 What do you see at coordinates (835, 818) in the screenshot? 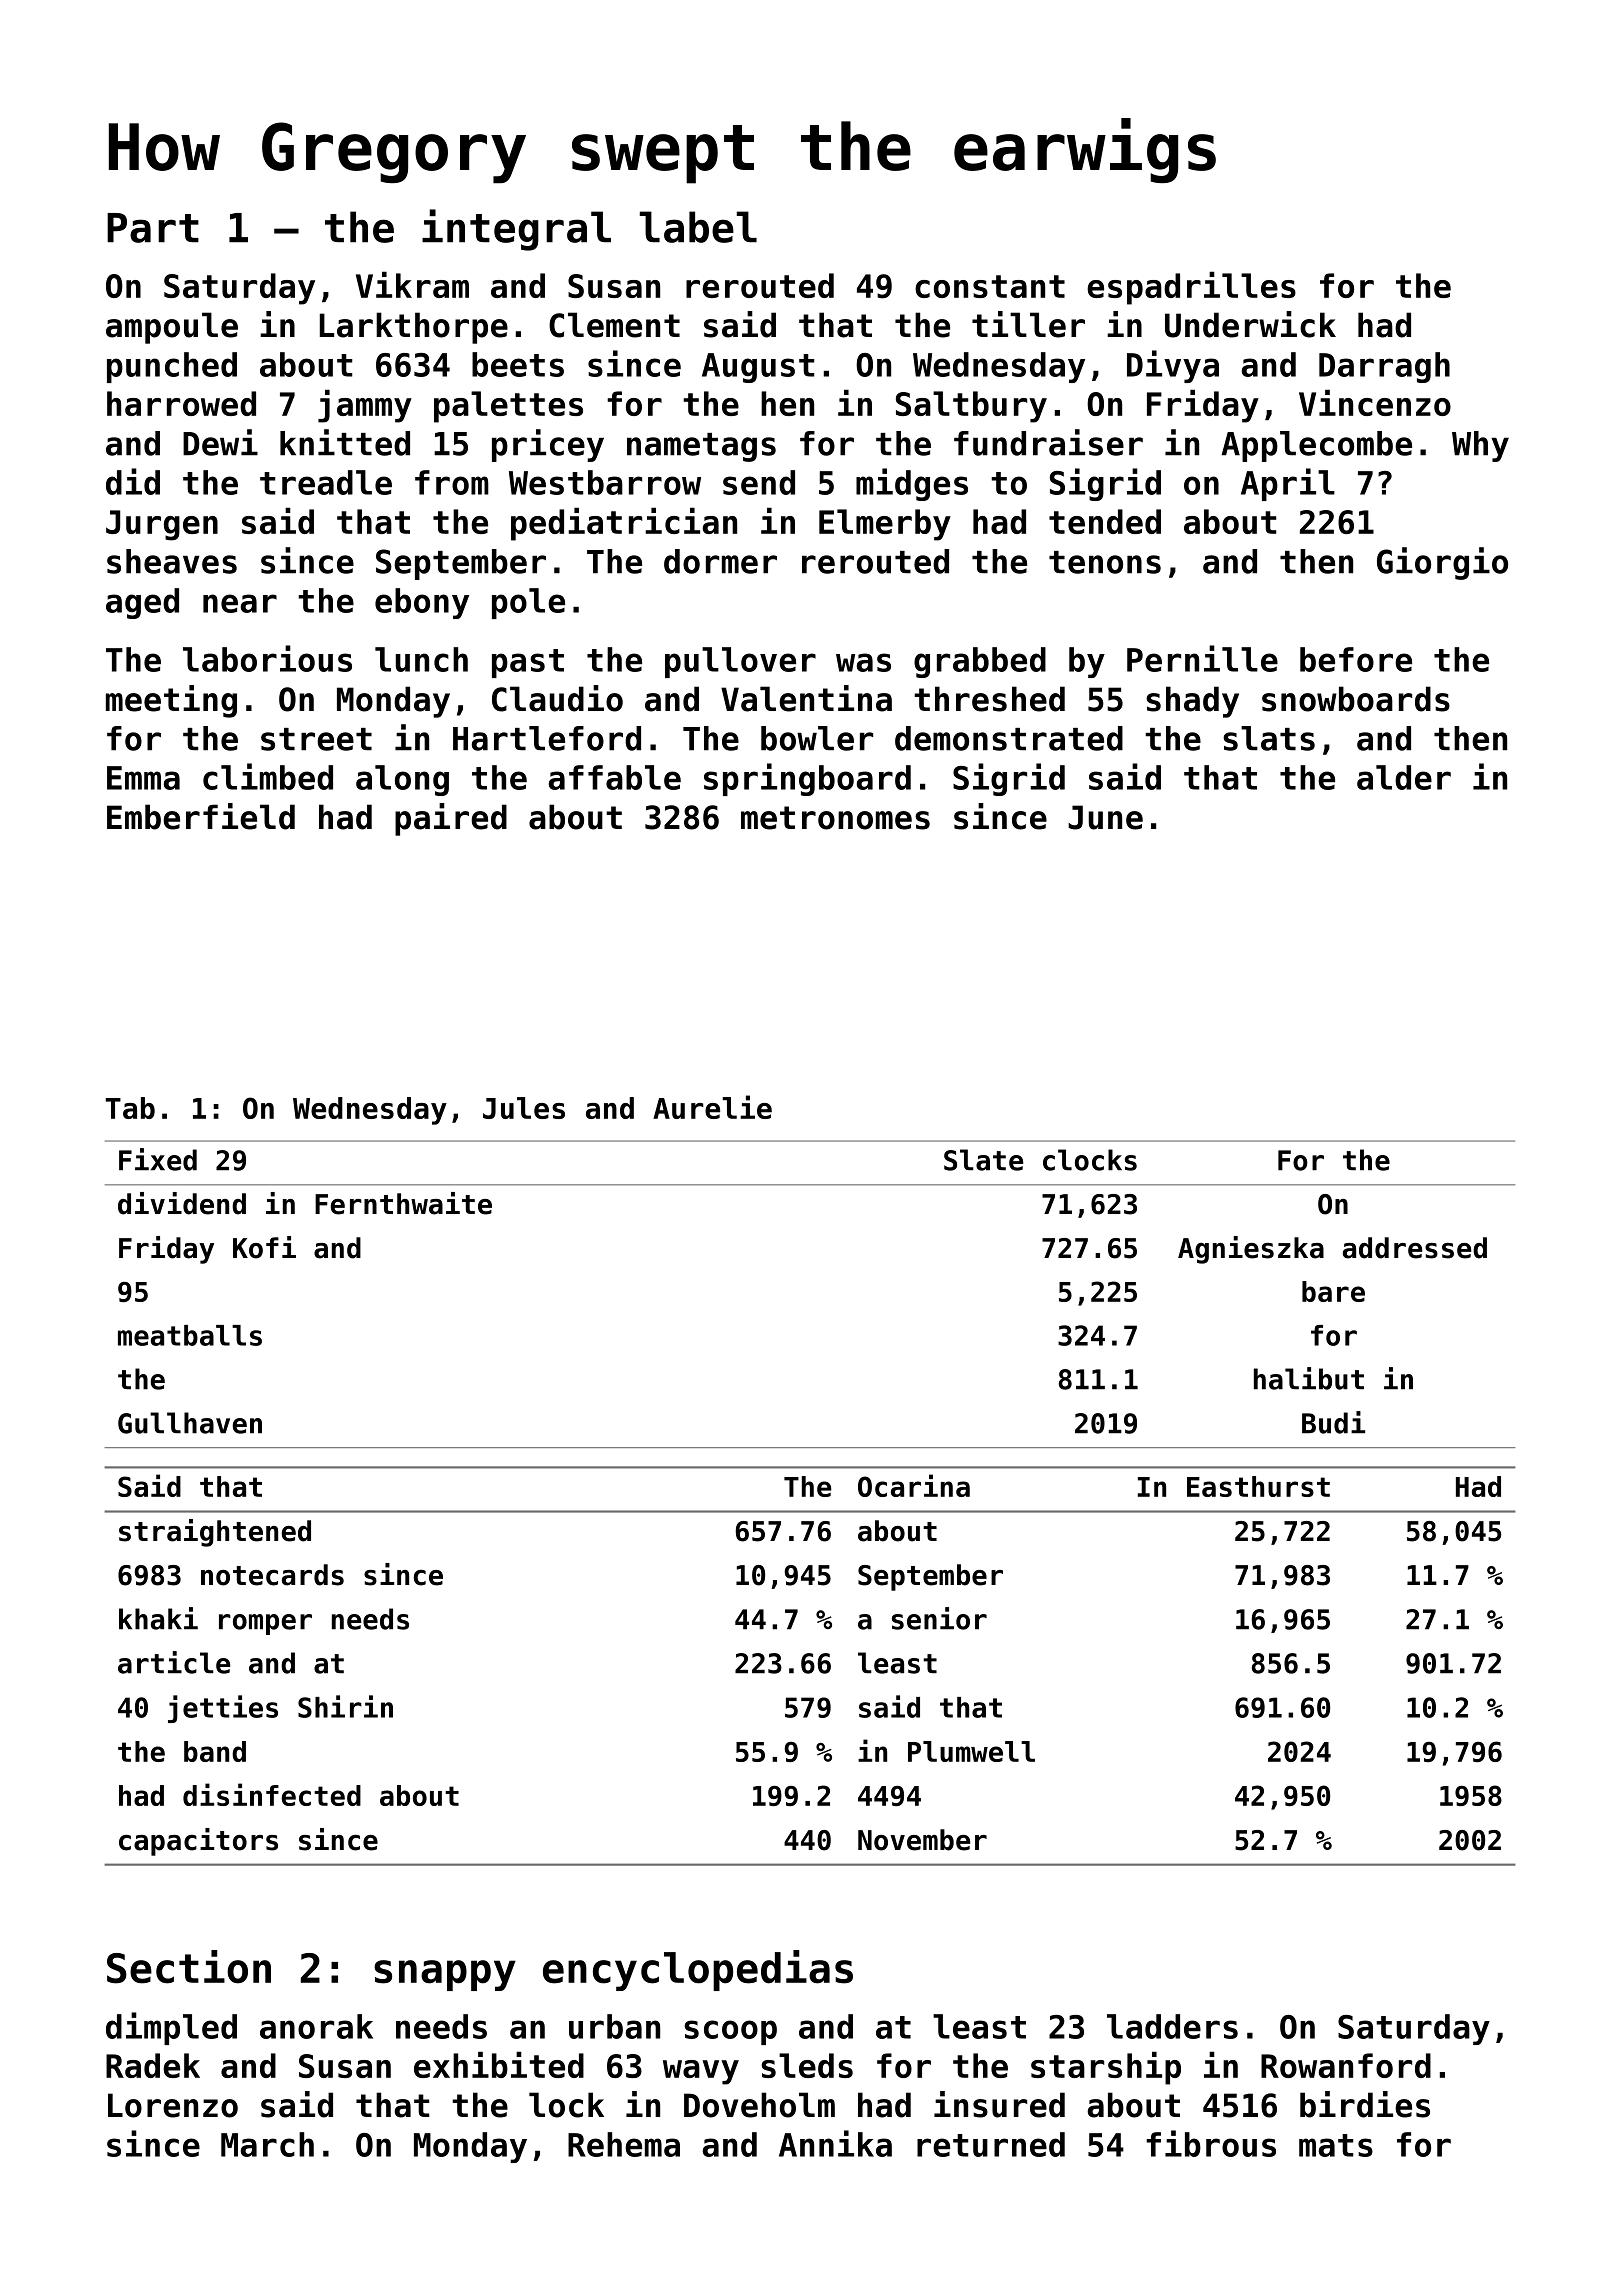
I see `metronomes` at bounding box center [835, 818].
